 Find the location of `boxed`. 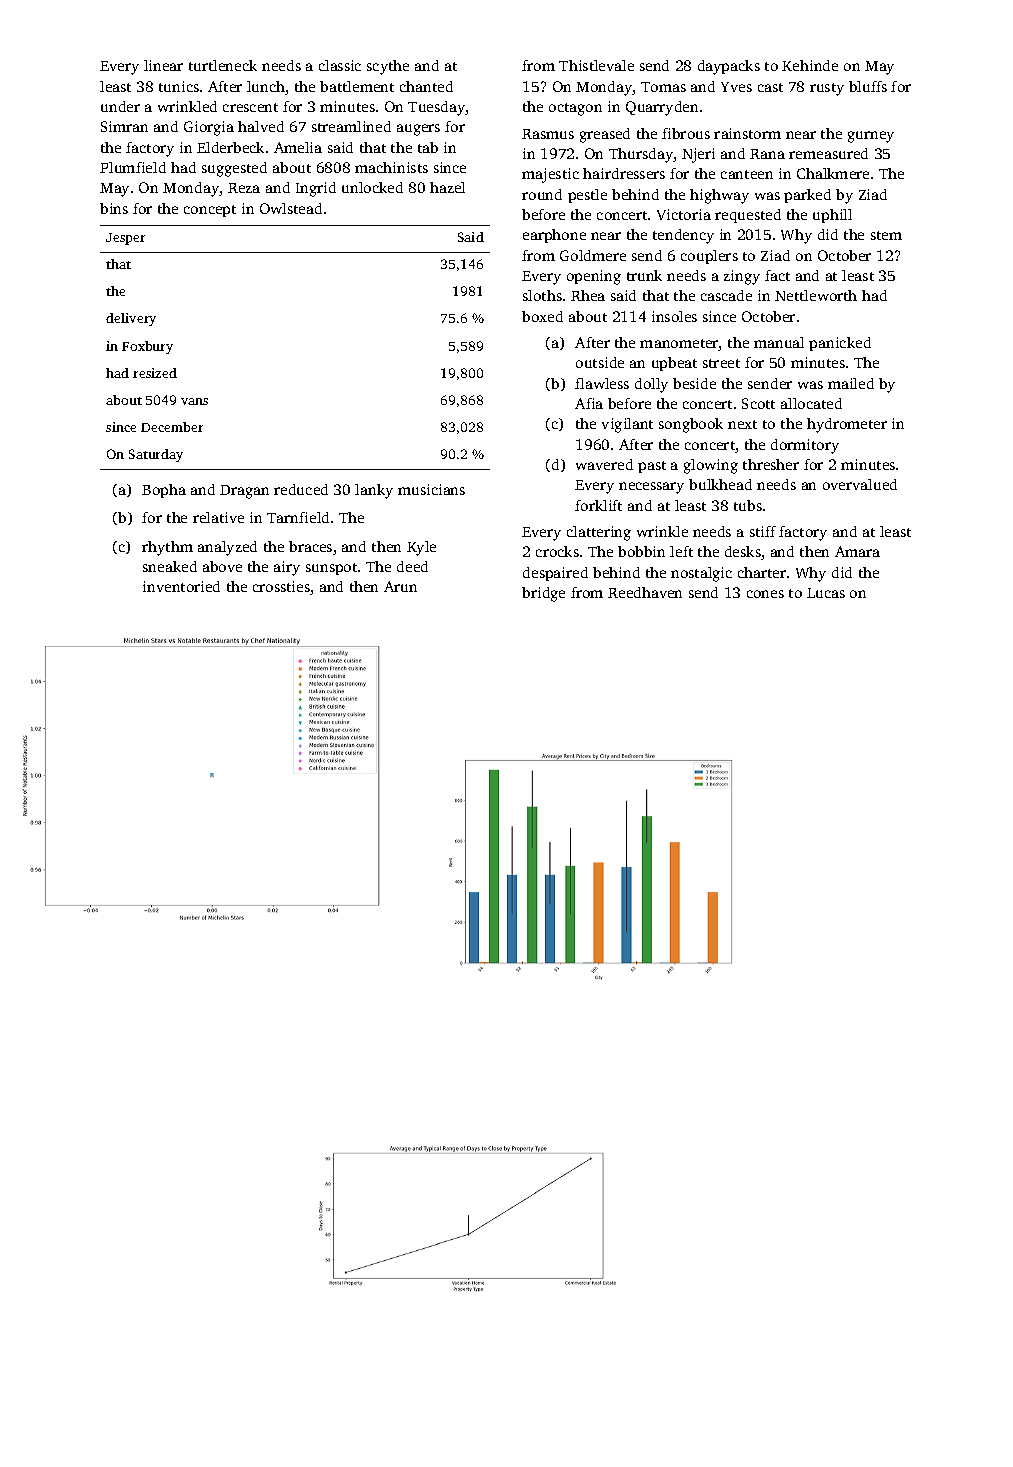

boxed is located at coordinates (542, 316).
